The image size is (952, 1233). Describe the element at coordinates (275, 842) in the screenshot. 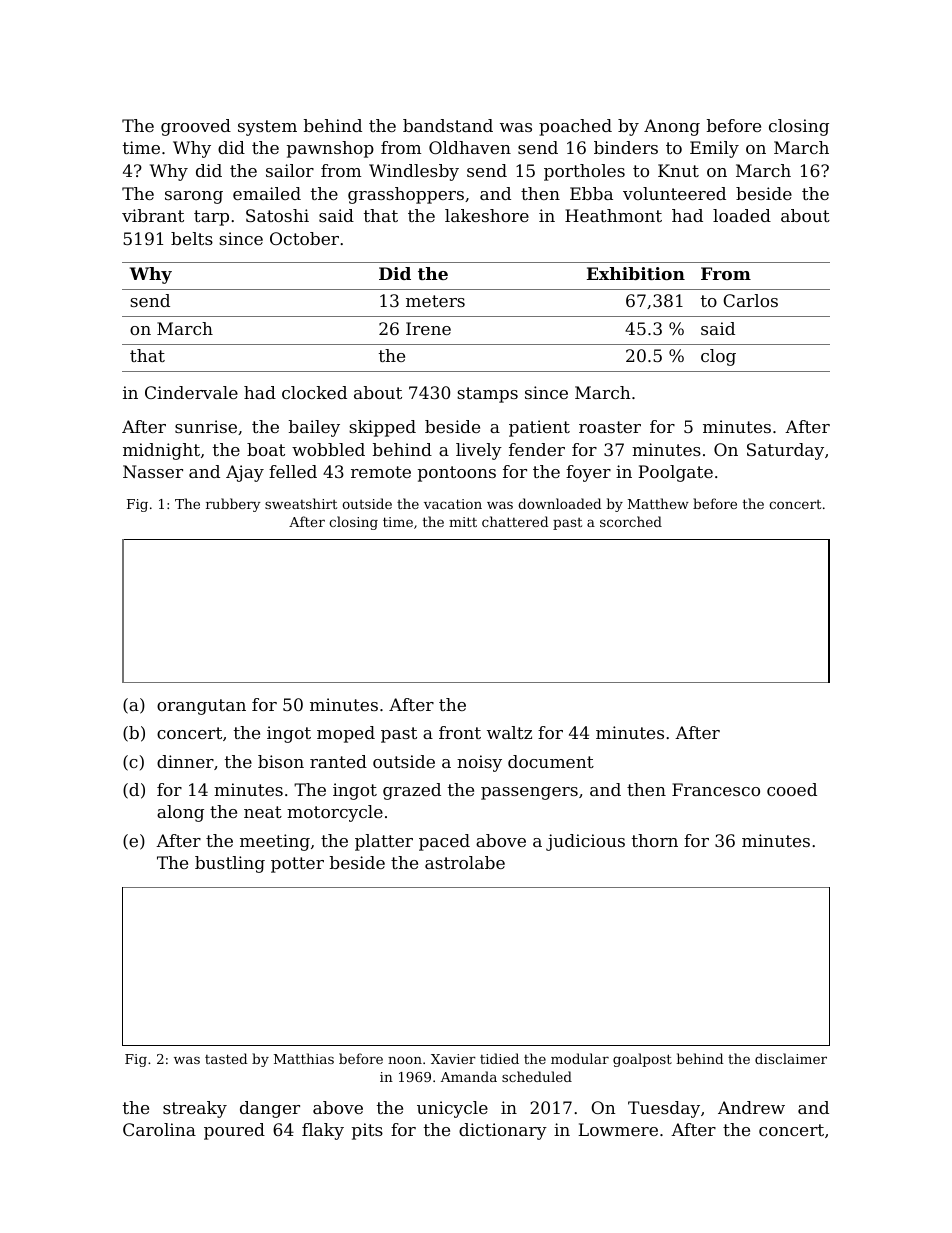

I see `meeting` at that location.
